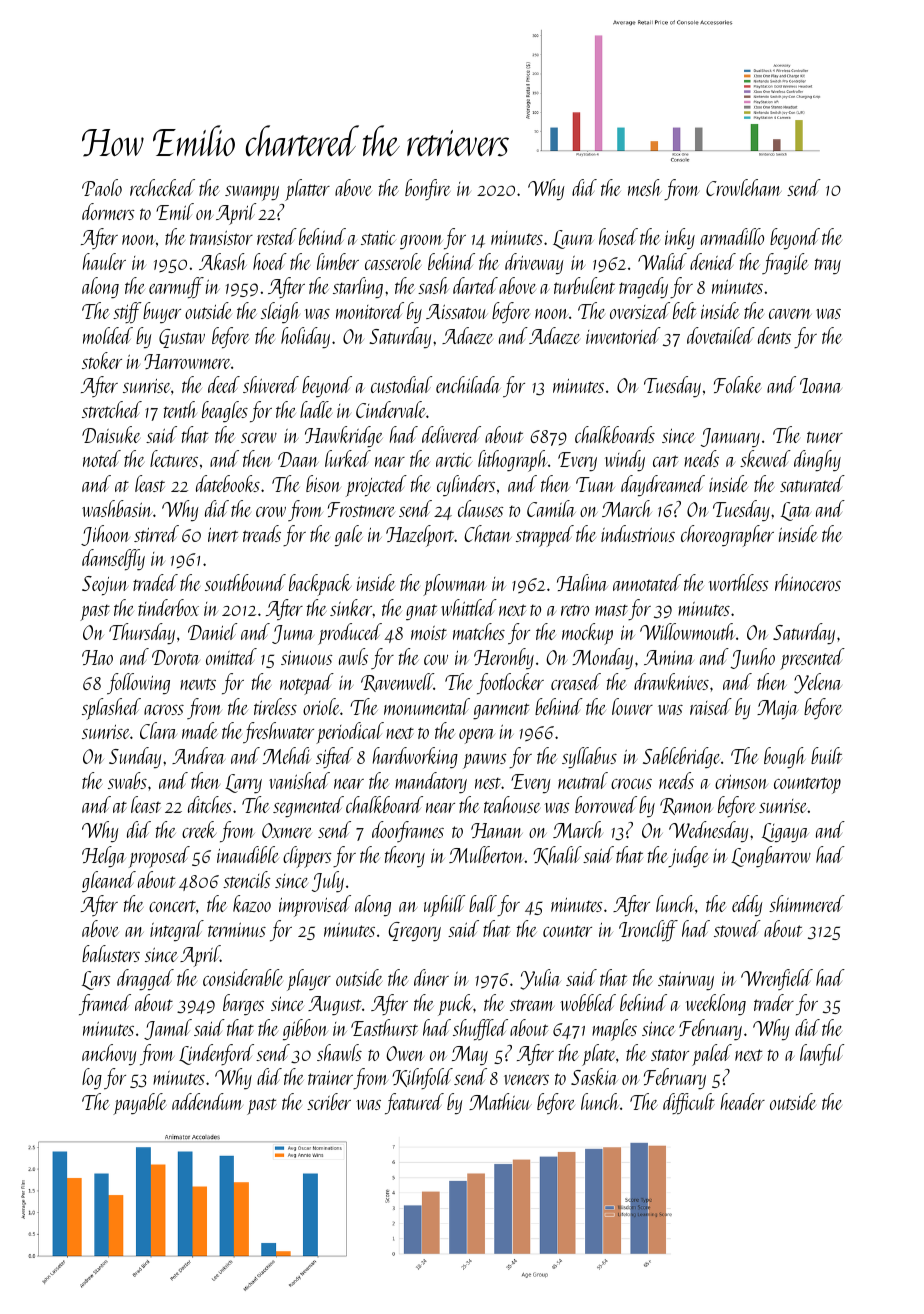 The height and width of the screenshot is (1314, 924). I want to click on Helga, so click(104, 856).
